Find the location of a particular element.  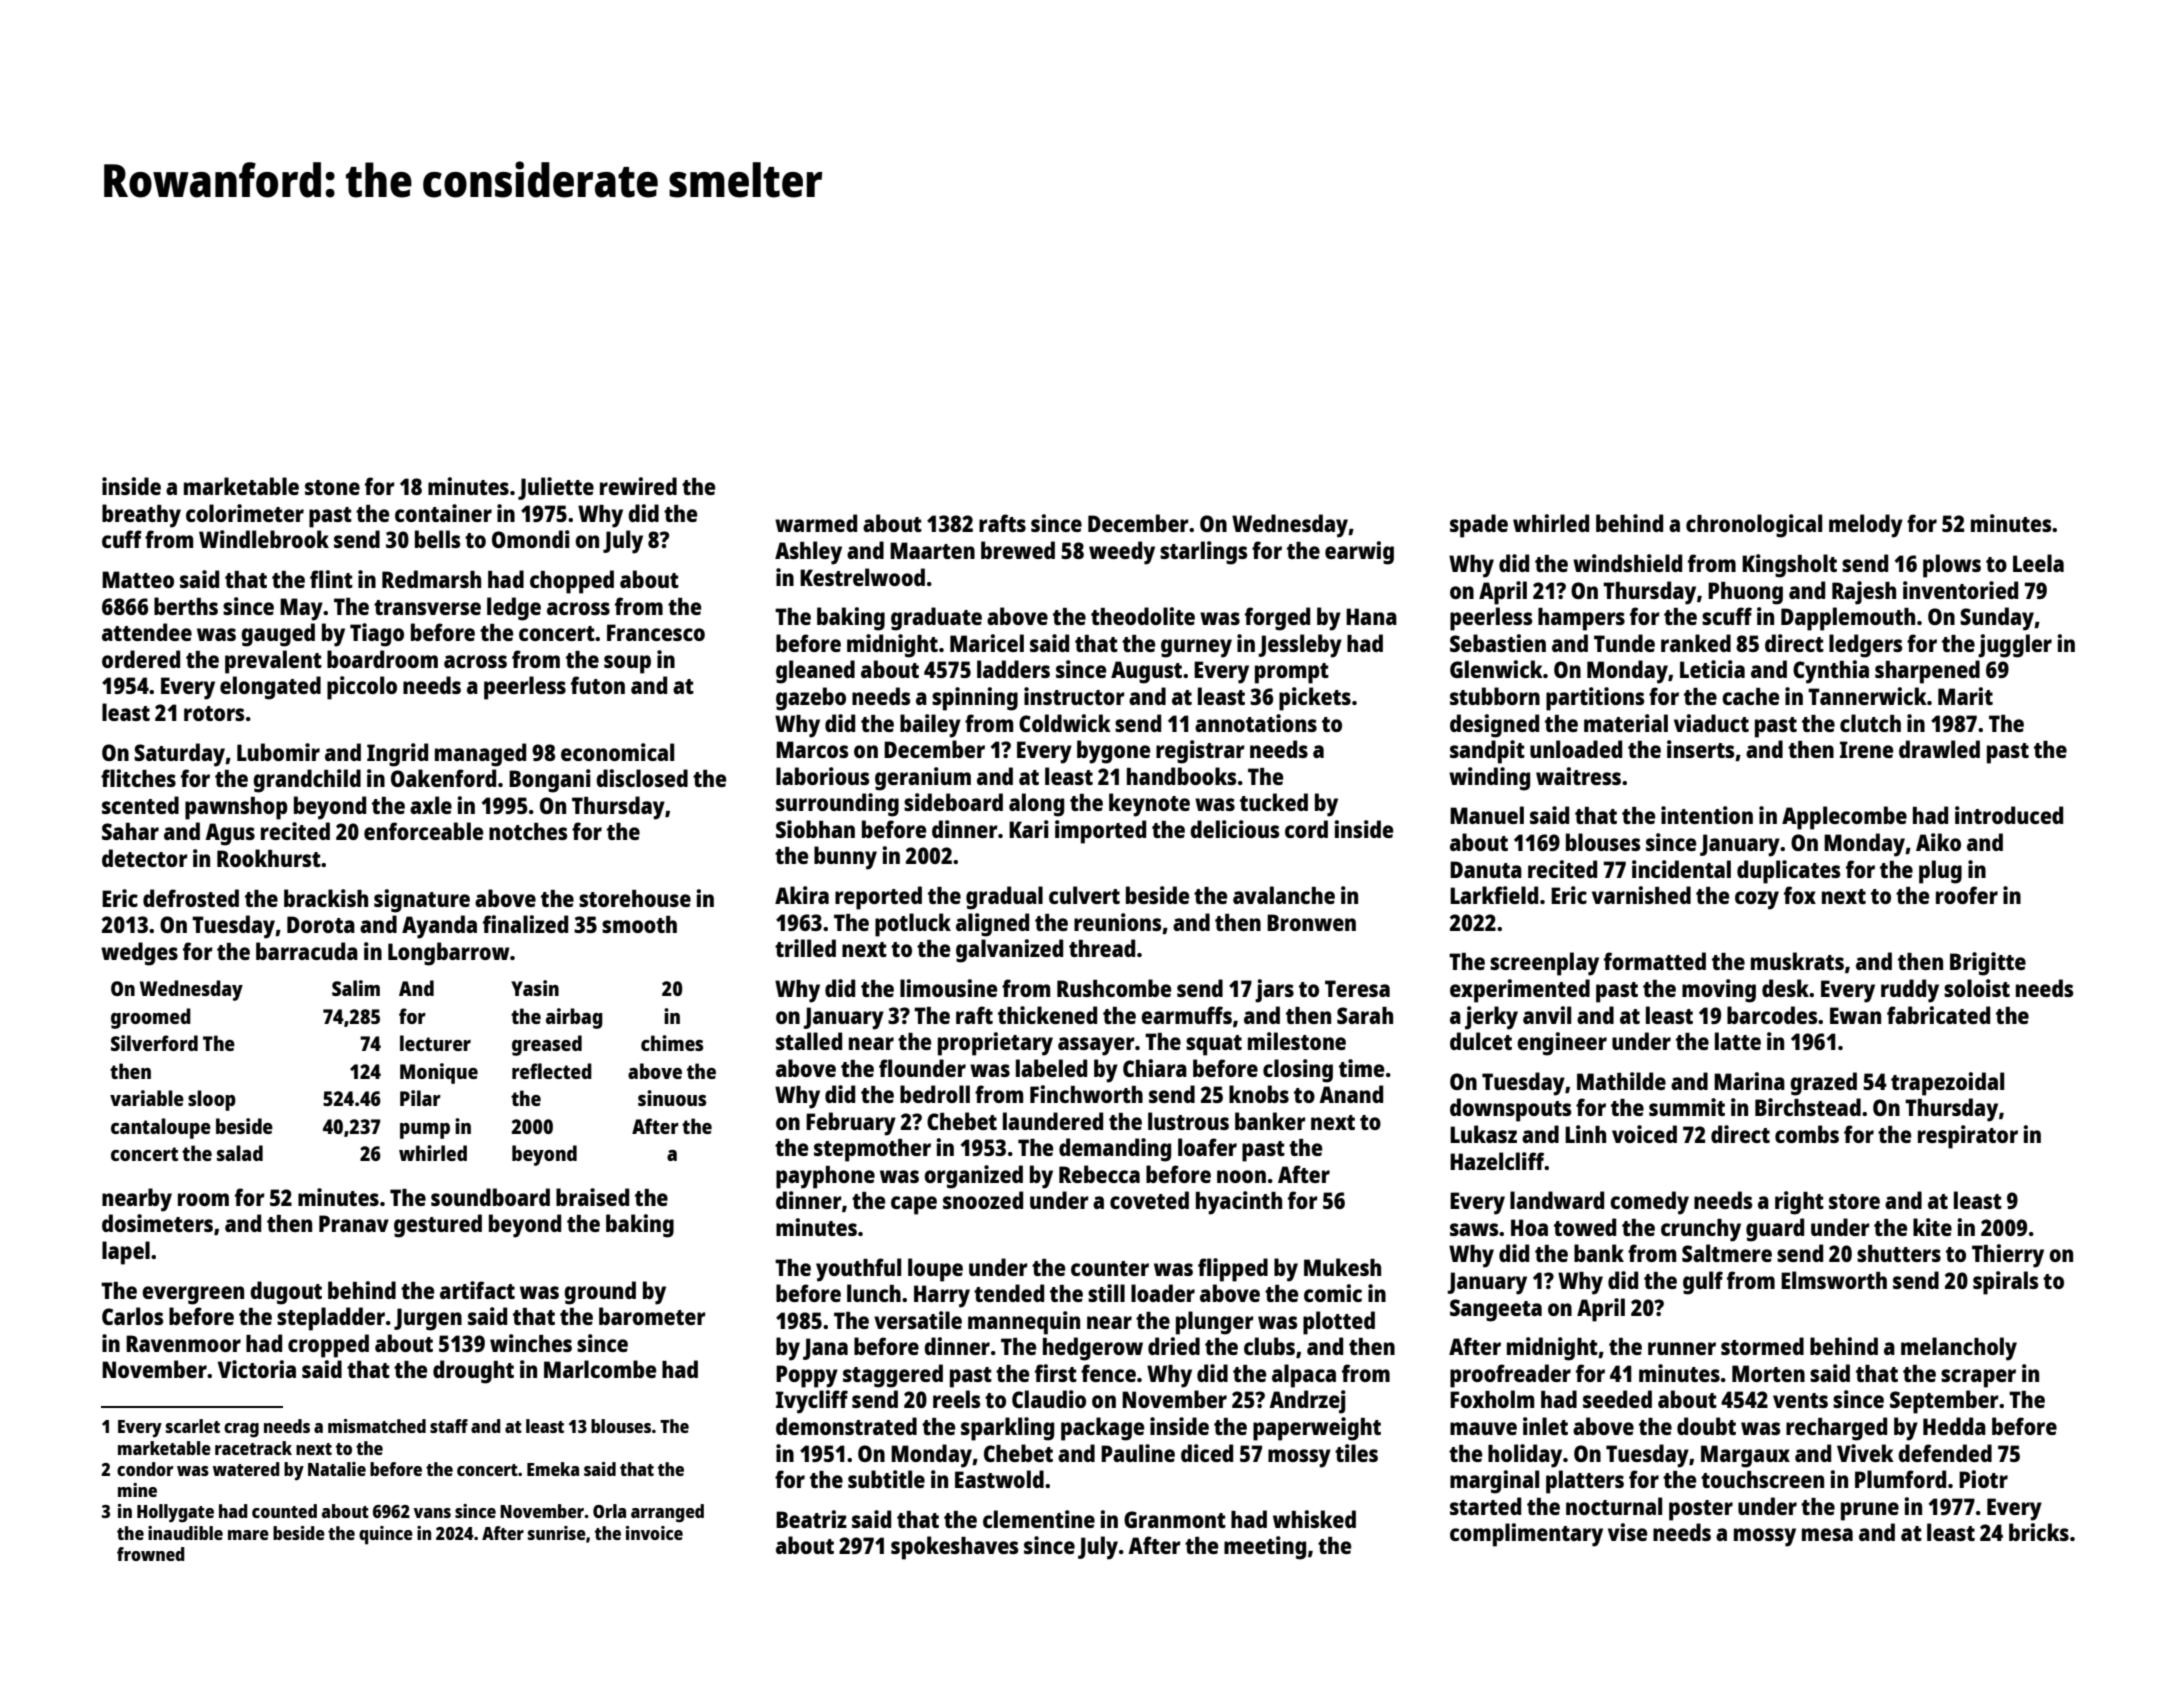

prompt is located at coordinates (1292, 673).
